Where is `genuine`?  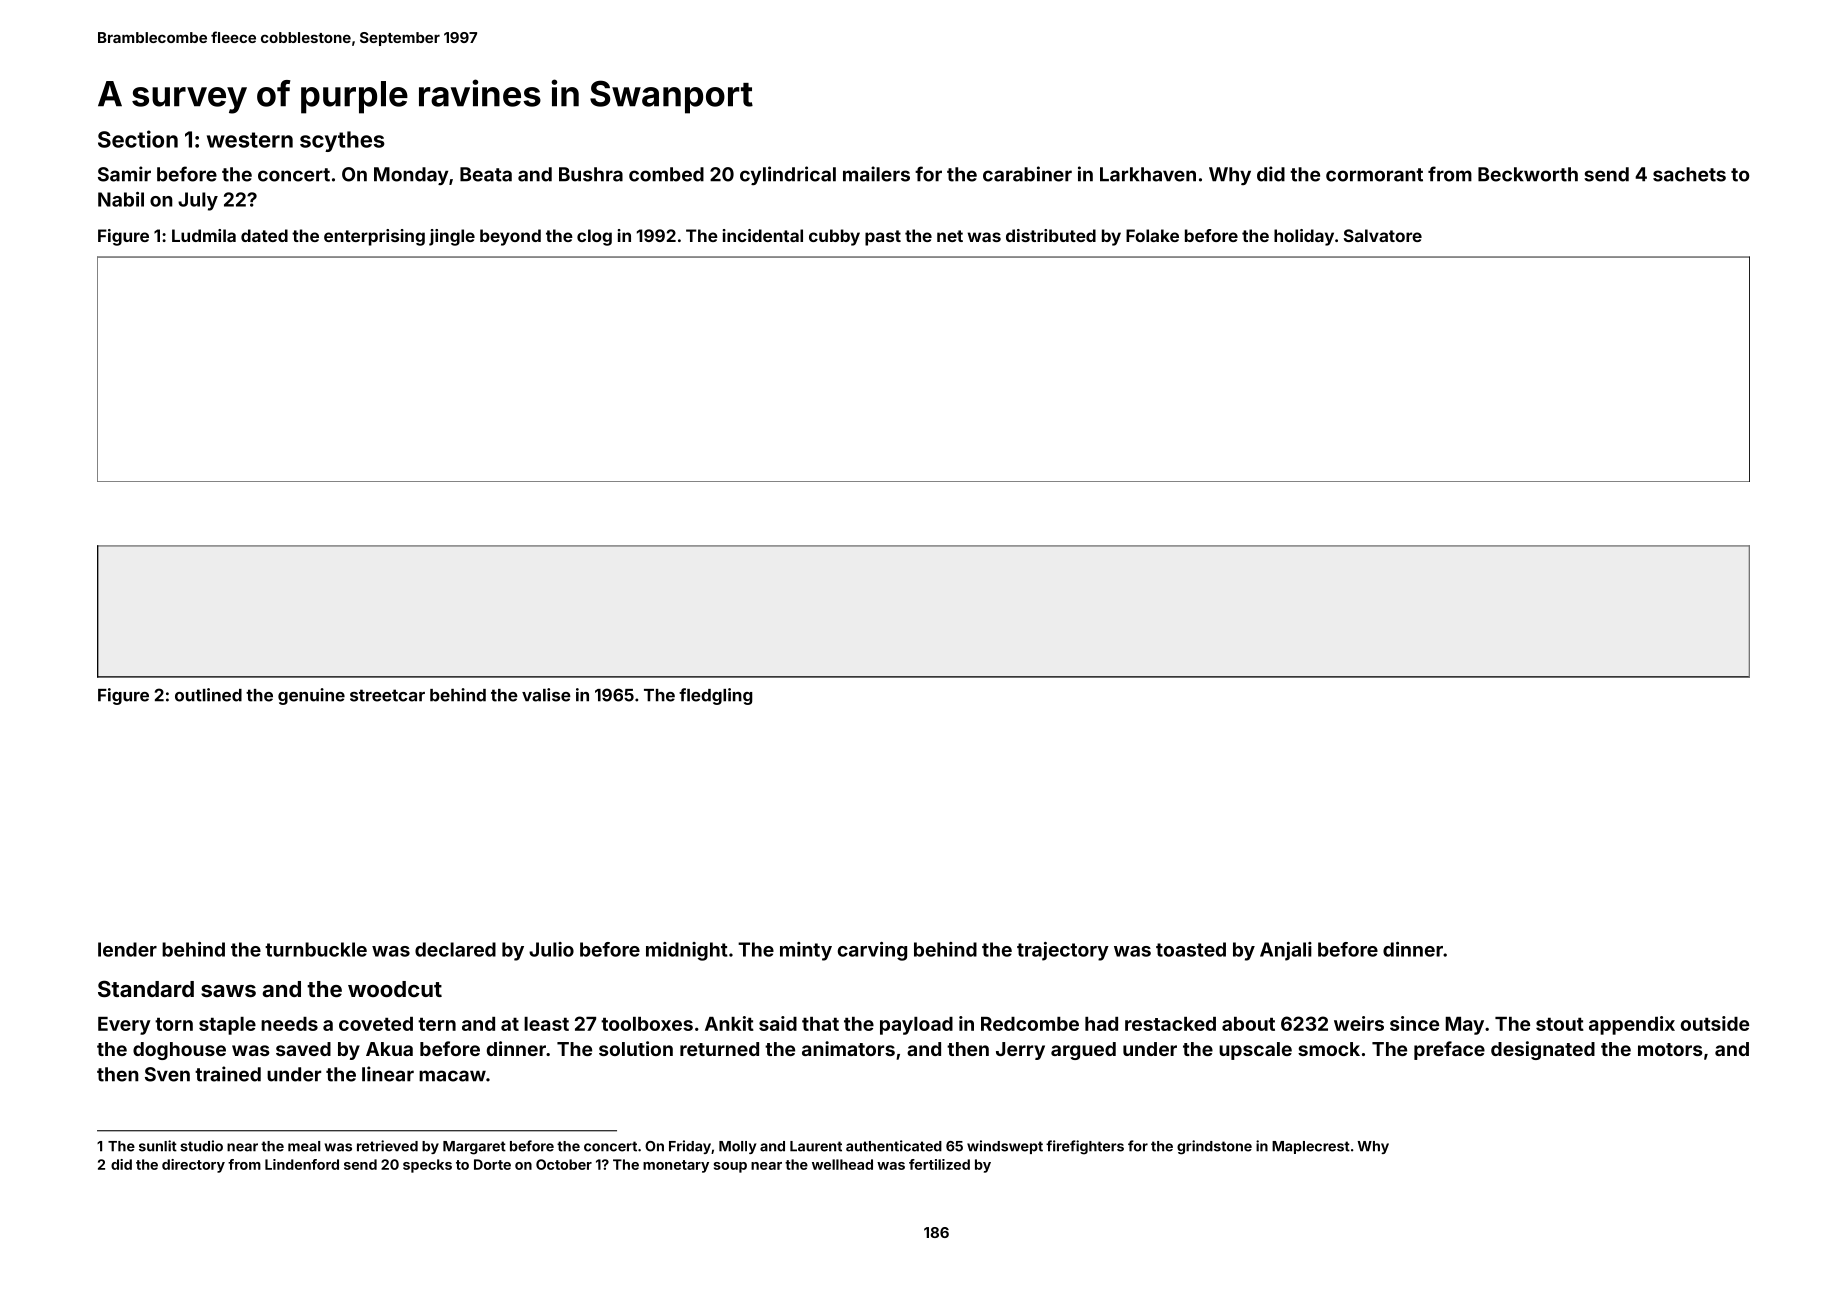 genuine is located at coordinates (311, 696).
